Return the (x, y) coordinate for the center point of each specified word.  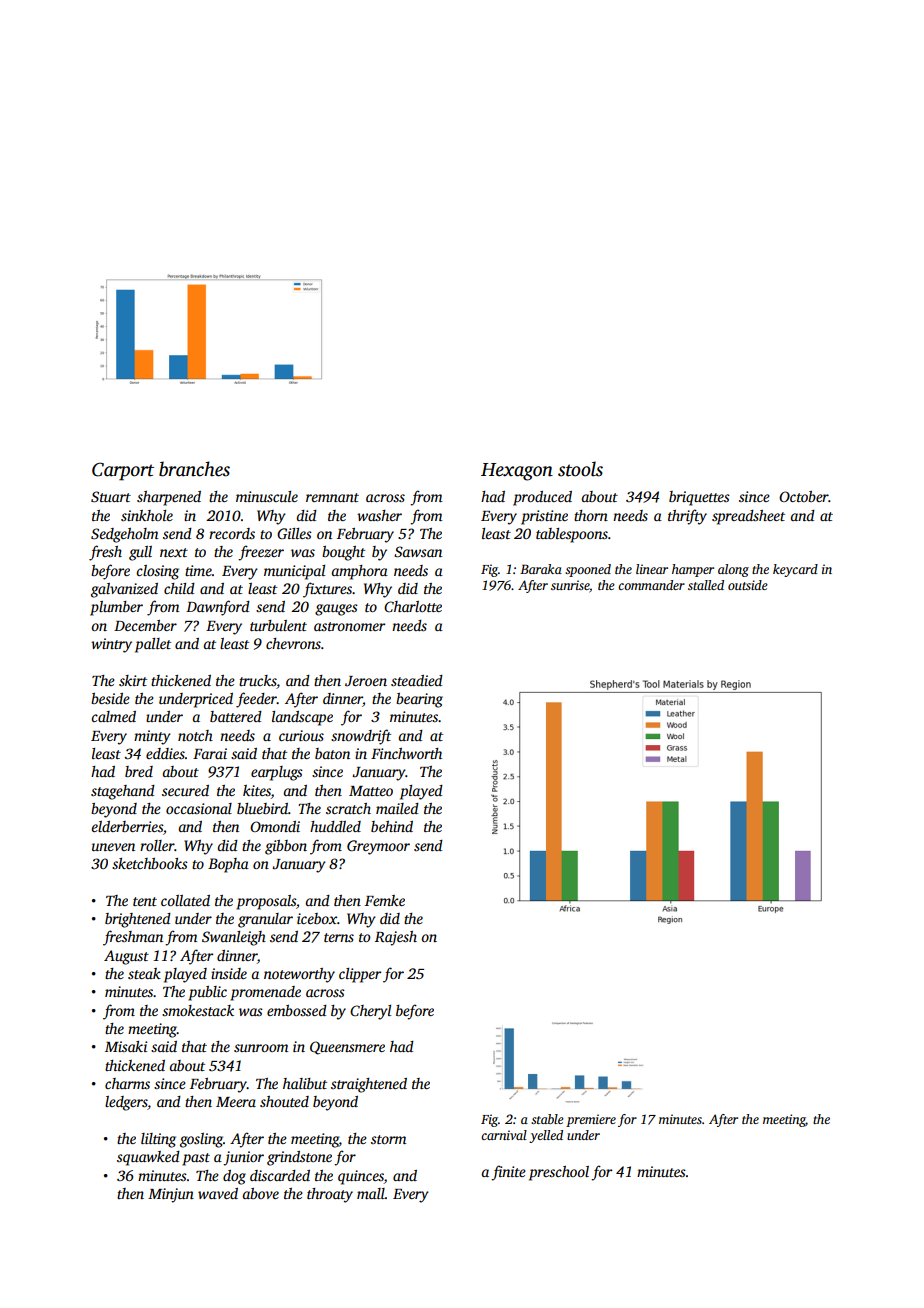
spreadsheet (748, 517)
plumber (116, 608)
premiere (591, 1120)
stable (547, 1119)
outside (748, 585)
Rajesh (396, 938)
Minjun (171, 1195)
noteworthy (299, 975)
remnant (332, 497)
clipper (360, 975)
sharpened (169, 498)
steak (144, 973)
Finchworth (406, 753)
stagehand (123, 792)
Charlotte (413, 606)
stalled (706, 585)
